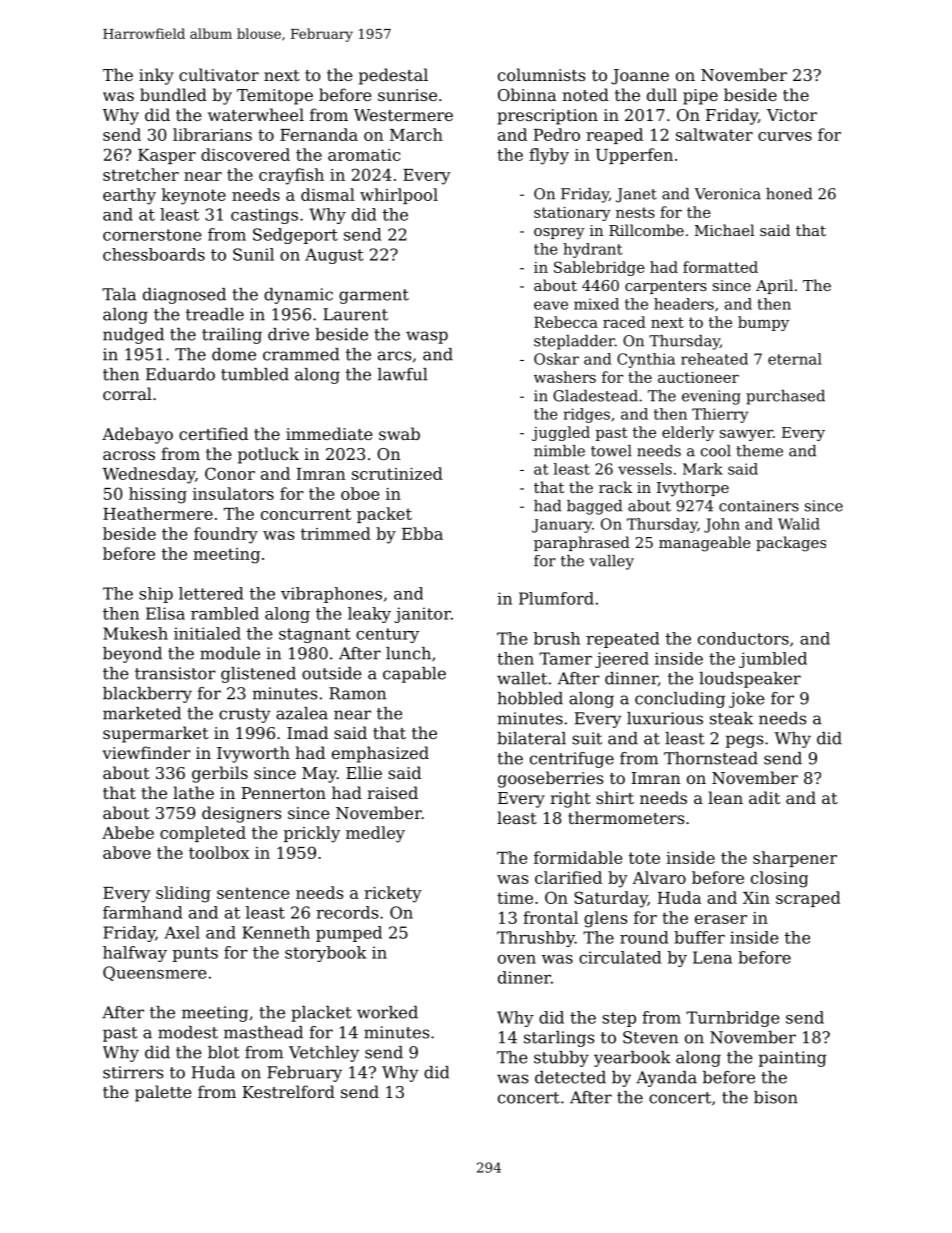  Describe the element at coordinates (393, 76) in the screenshot. I see `pedestal` at that location.
